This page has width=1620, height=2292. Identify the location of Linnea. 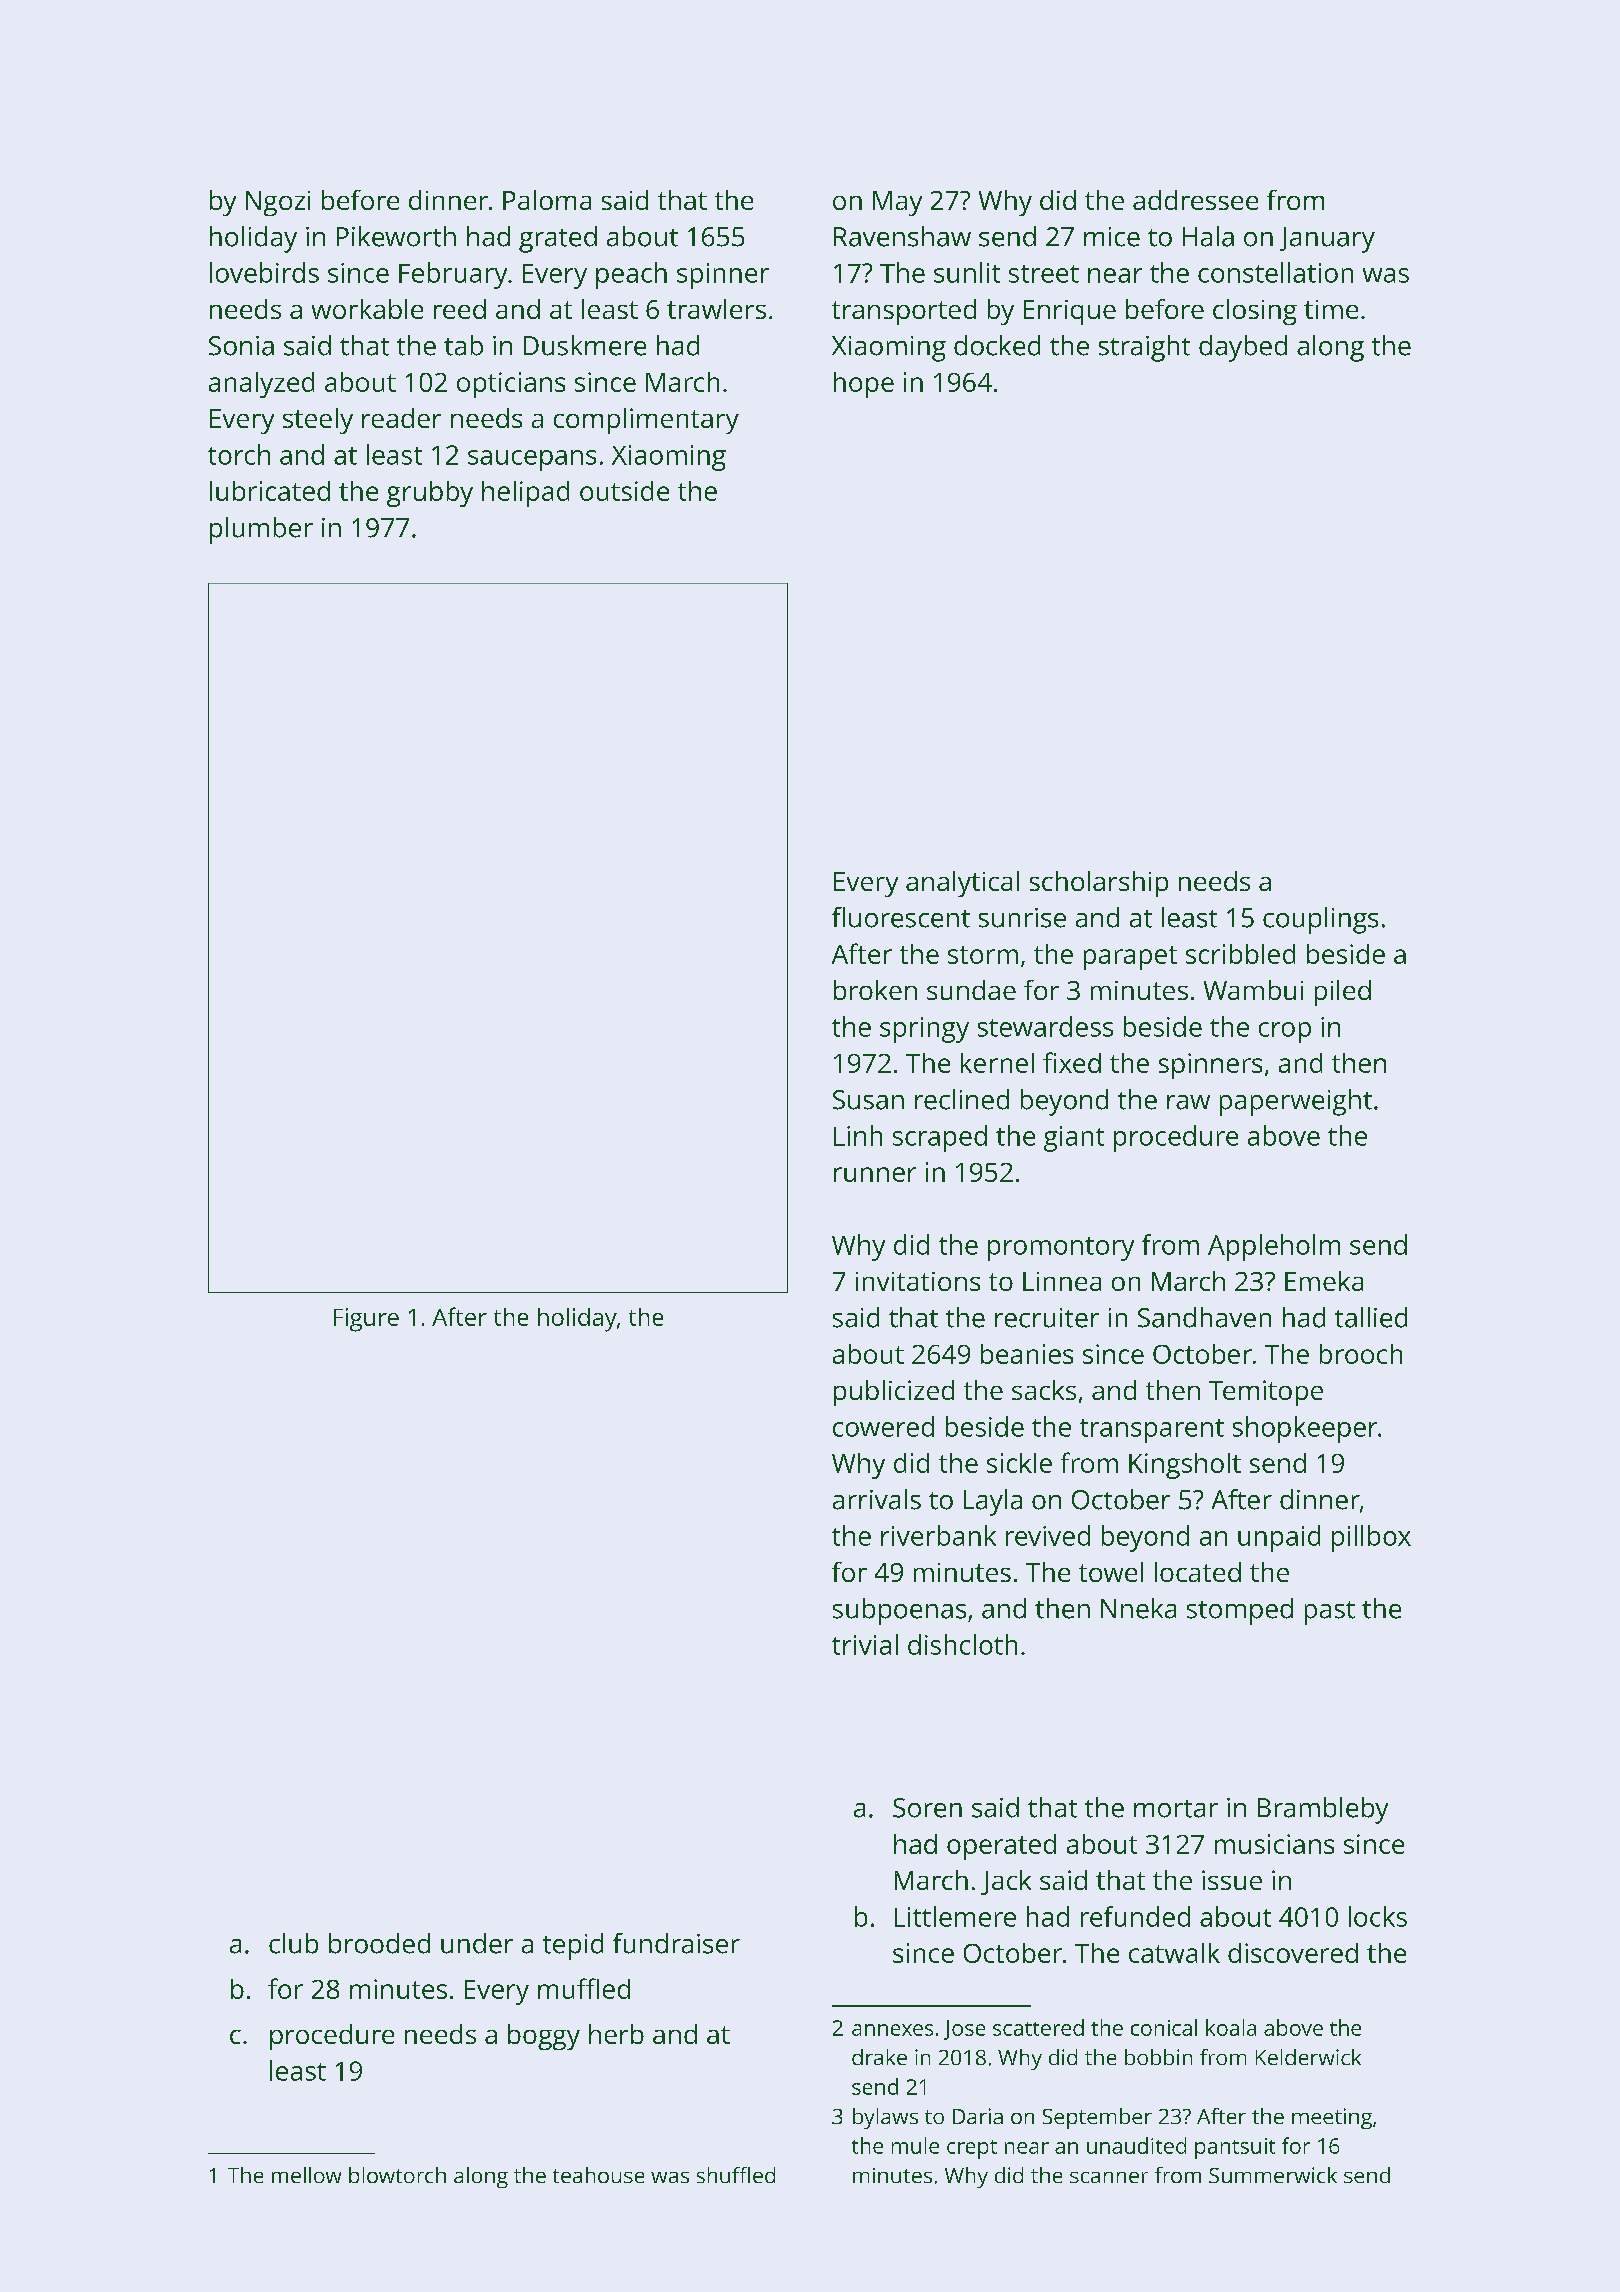
(1062, 1281).
